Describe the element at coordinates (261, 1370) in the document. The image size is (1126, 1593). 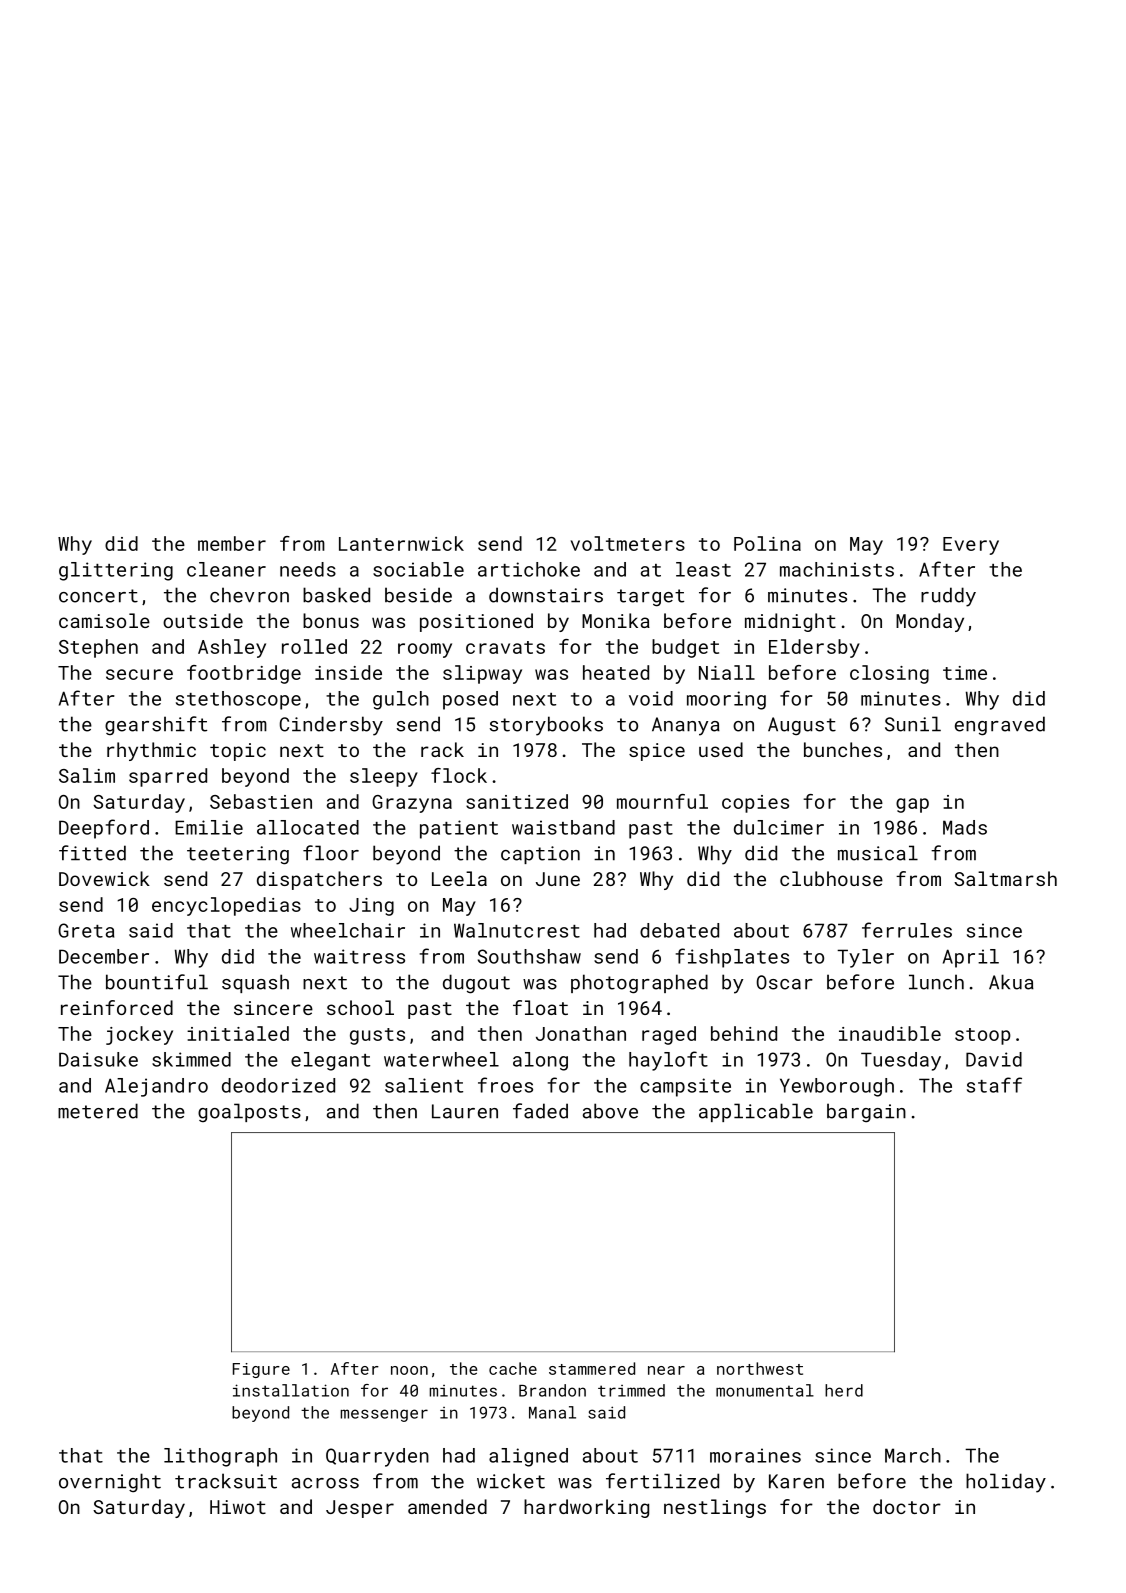
I see `Figure` at that location.
